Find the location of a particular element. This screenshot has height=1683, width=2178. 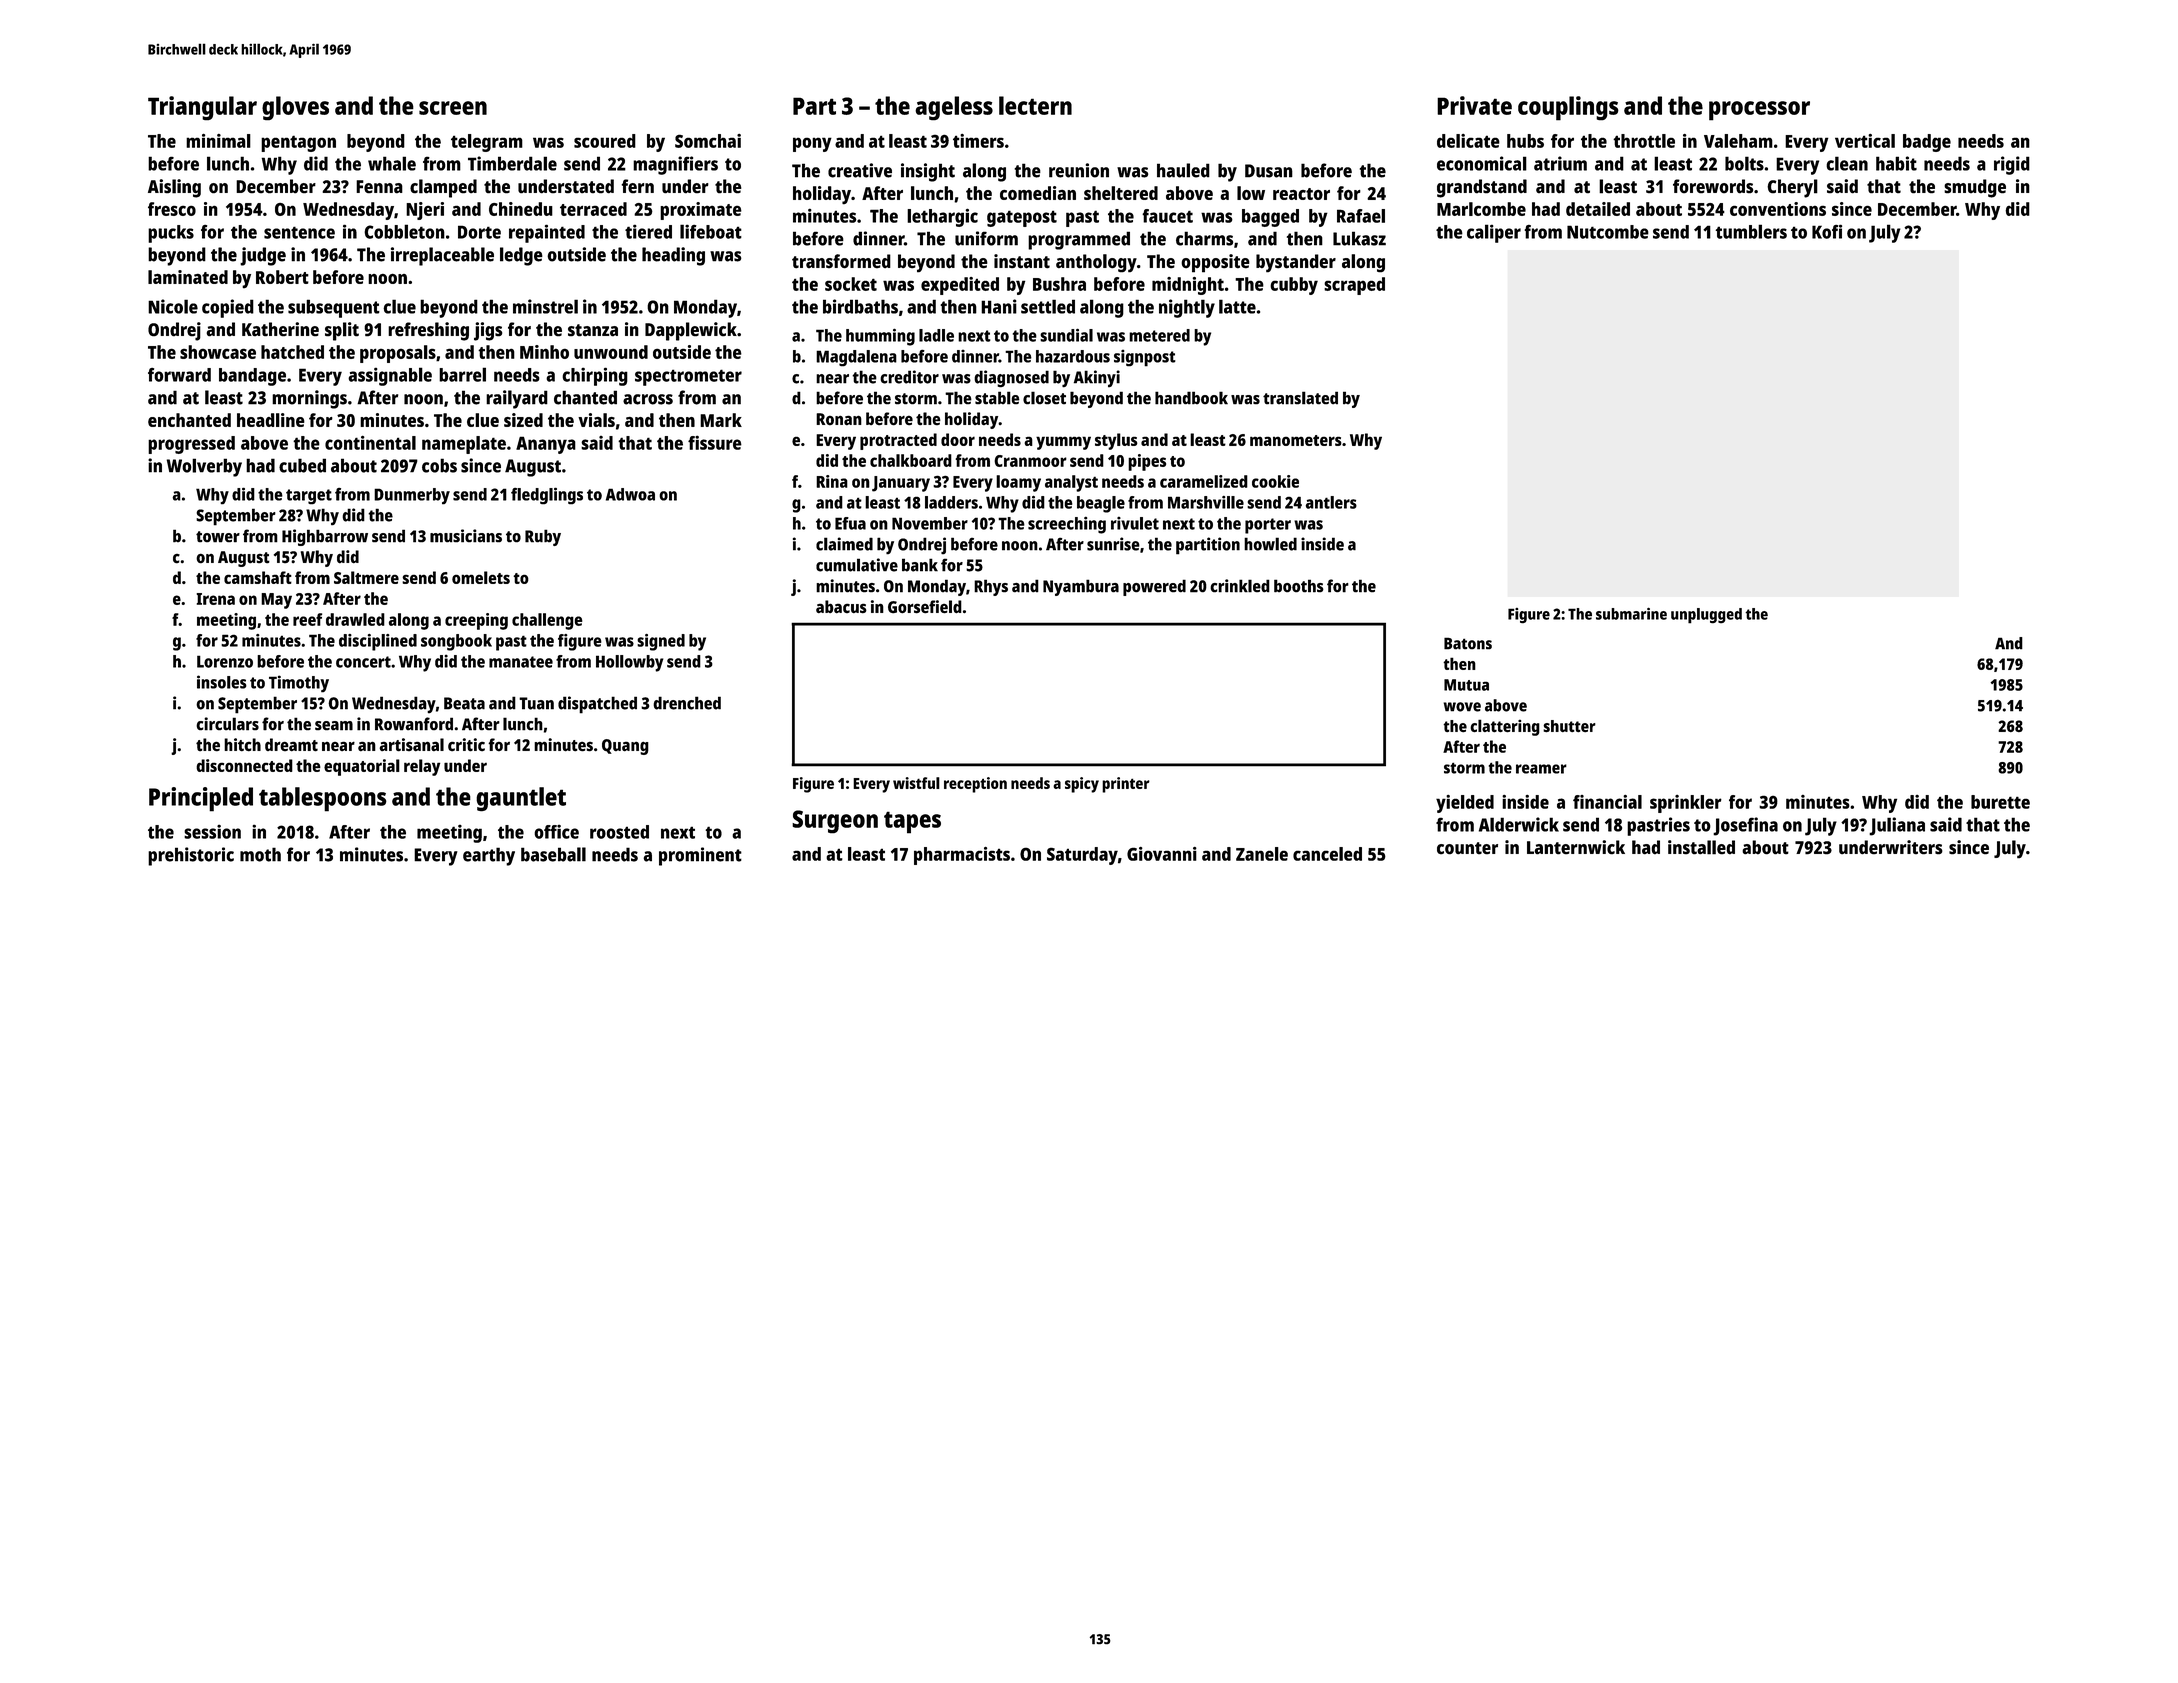

smudge is located at coordinates (1975, 188).
